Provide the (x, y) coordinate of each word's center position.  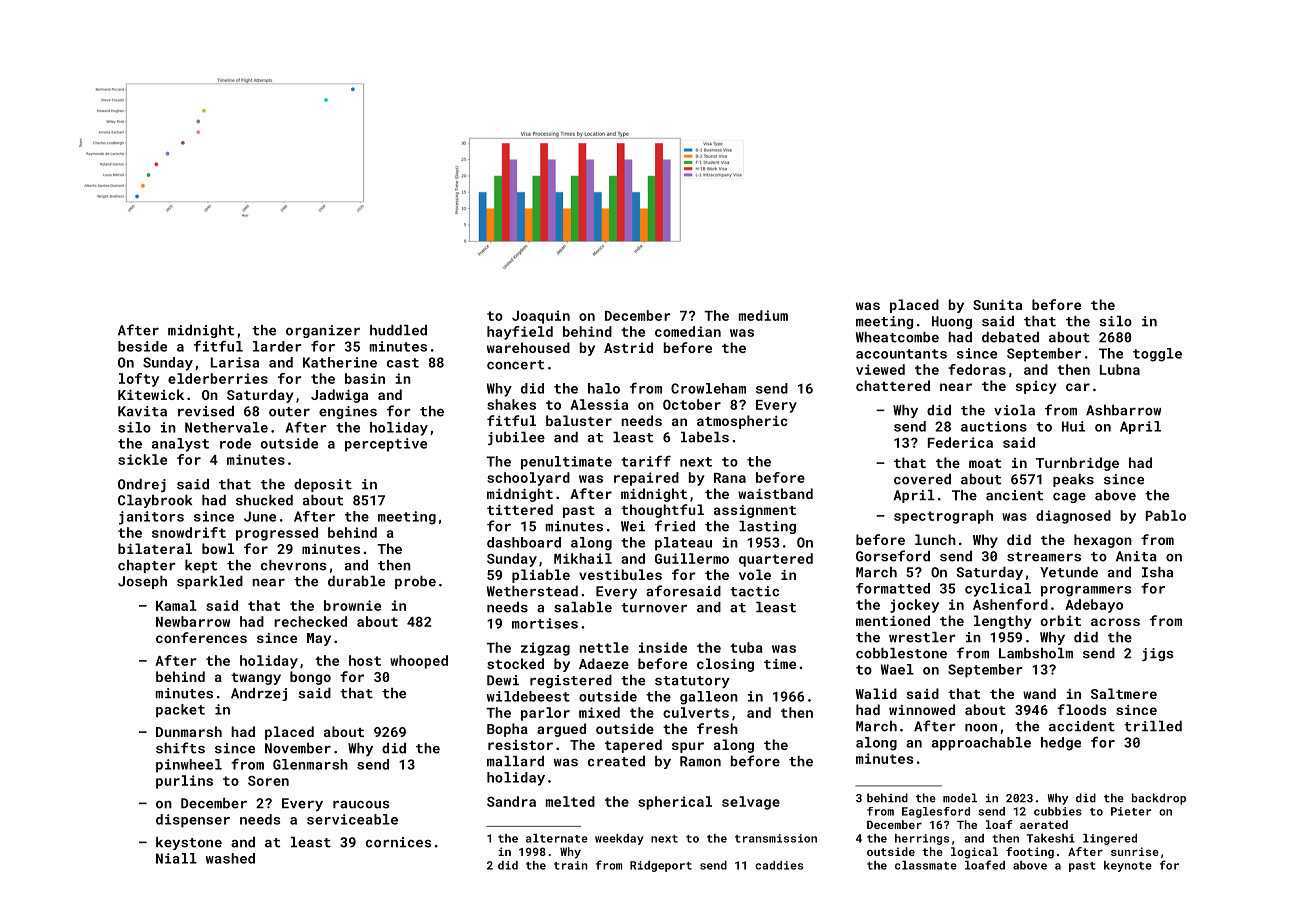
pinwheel (189, 766)
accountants (901, 354)
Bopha (507, 730)
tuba (746, 647)
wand (1039, 693)
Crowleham (708, 388)
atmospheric (742, 422)
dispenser (193, 821)
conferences (201, 637)
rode (235, 443)
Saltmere (1124, 693)
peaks (1073, 480)
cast (403, 363)
